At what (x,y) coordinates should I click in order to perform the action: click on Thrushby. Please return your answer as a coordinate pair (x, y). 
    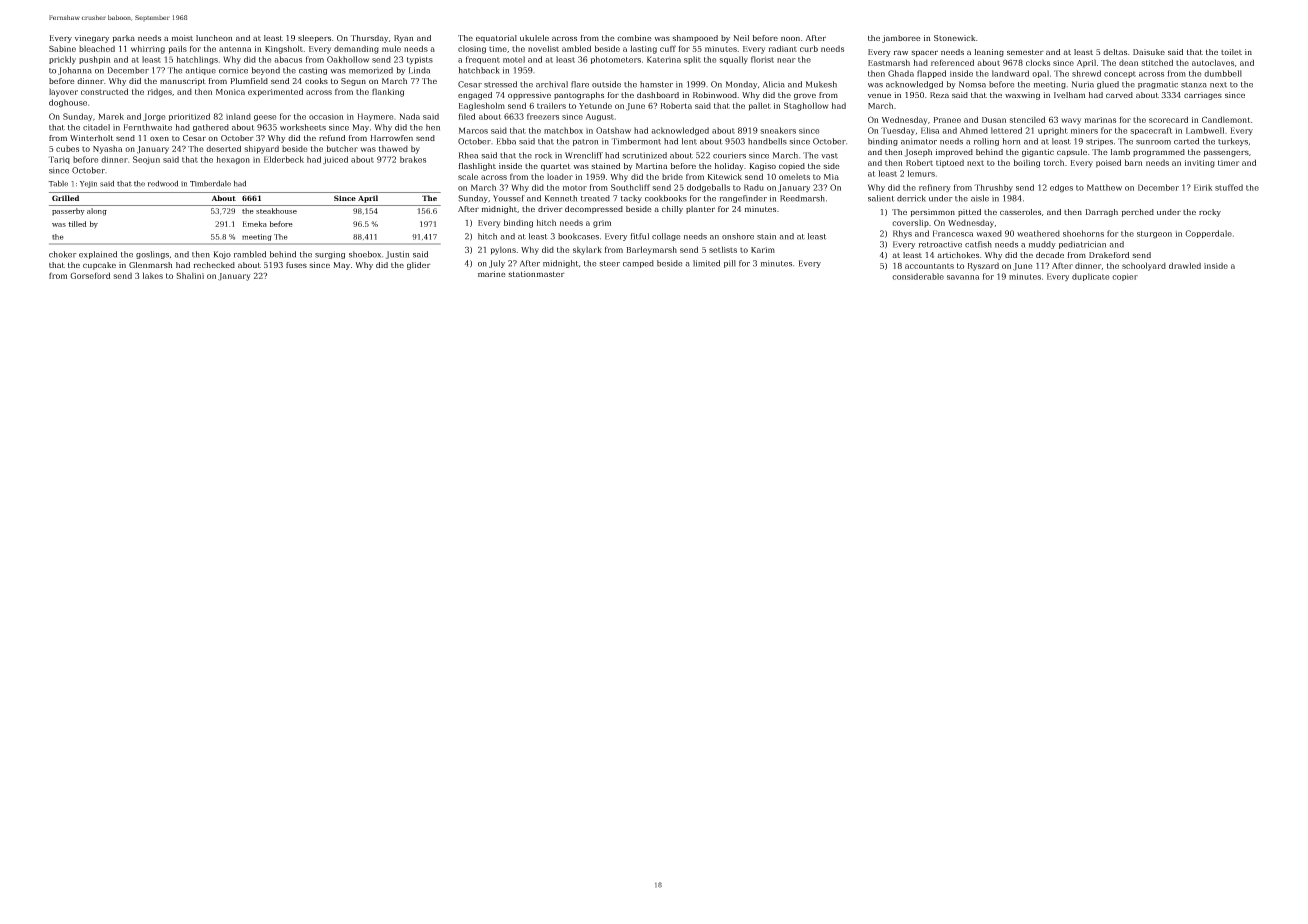
    Looking at the image, I should click on (993, 188).
